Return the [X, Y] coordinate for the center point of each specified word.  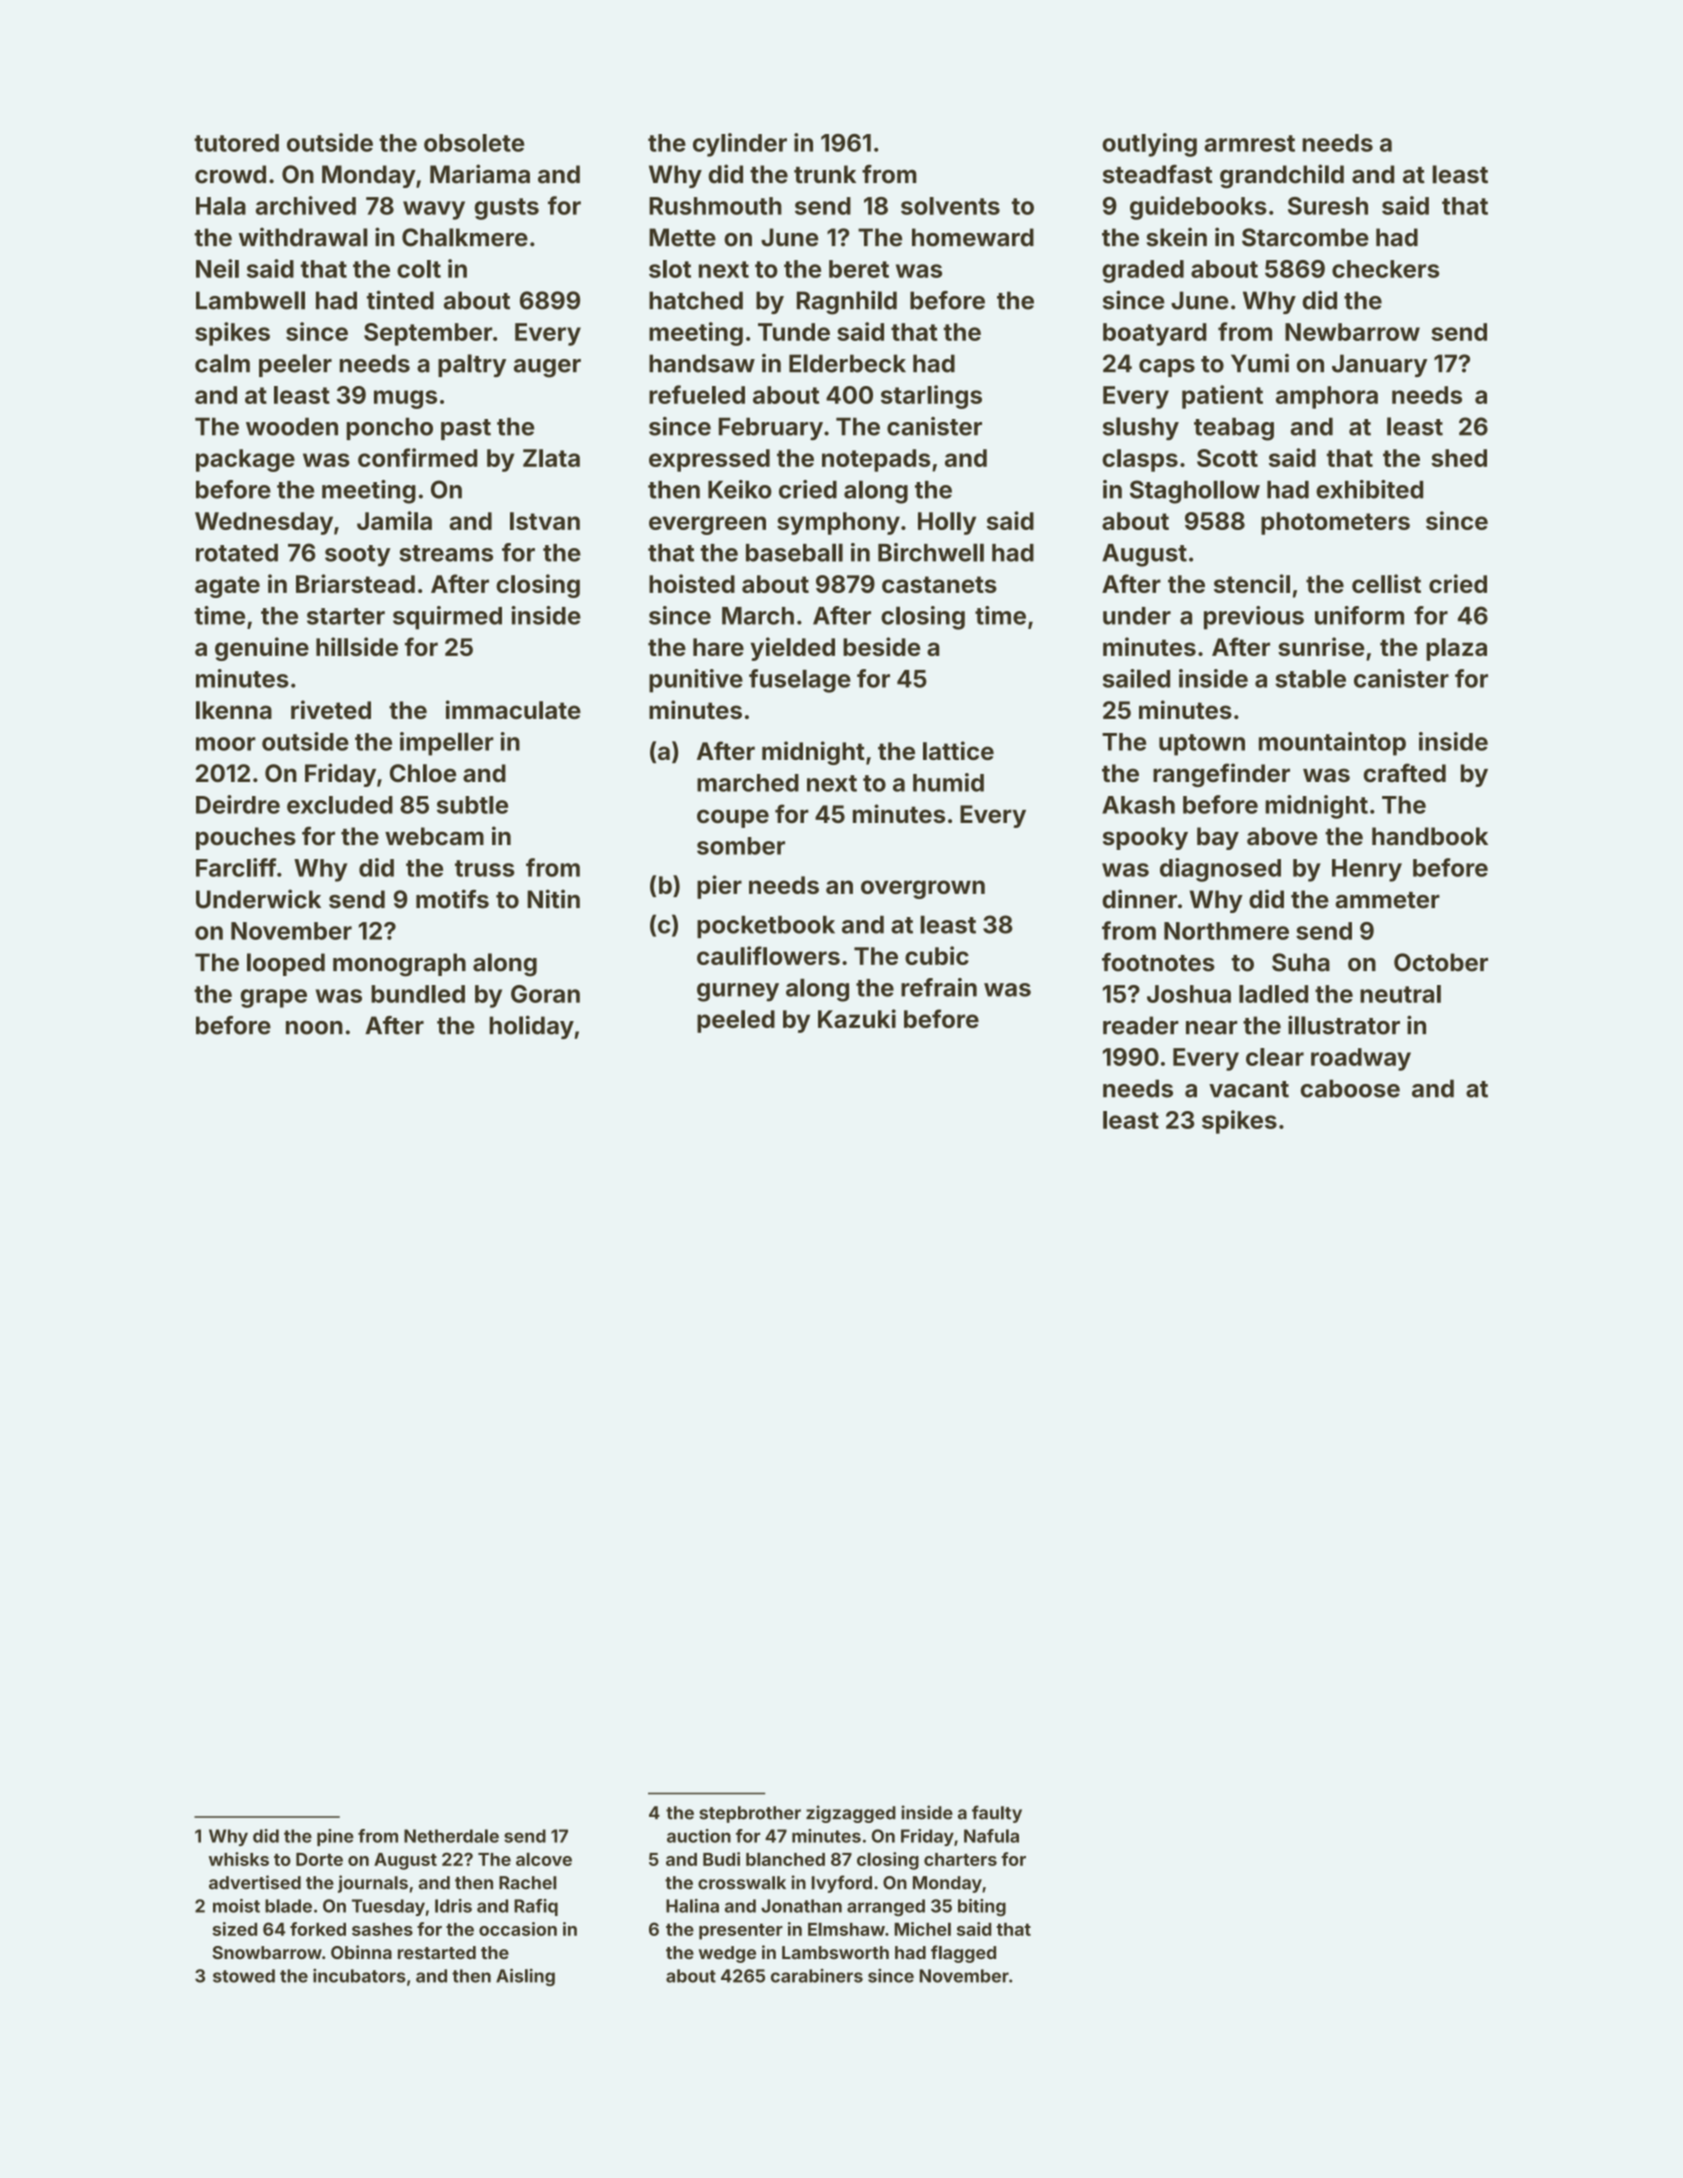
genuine [262, 649]
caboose [1350, 1088]
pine [335, 1837]
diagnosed [1220, 870]
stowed [244, 1976]
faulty [997, 1814]
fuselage [800, 681]
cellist [1386, 583]
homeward [973, 237]
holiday [531, 1027]
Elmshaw [846, 1929]
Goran [545, 994]
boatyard [1155, 334]
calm [222, 363]
